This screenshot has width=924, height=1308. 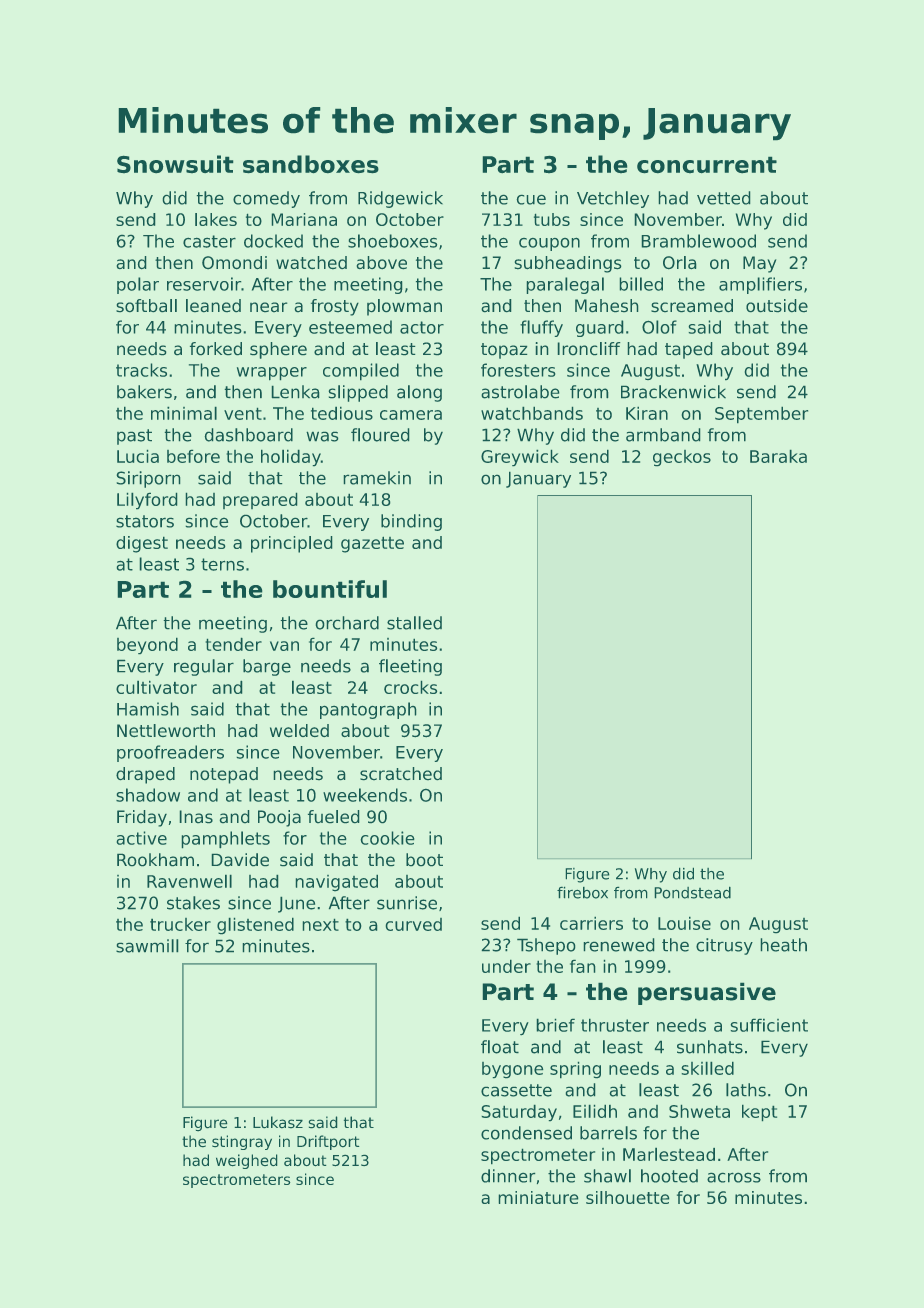 I want to click on fleeting, so click(x=410, y=667).
